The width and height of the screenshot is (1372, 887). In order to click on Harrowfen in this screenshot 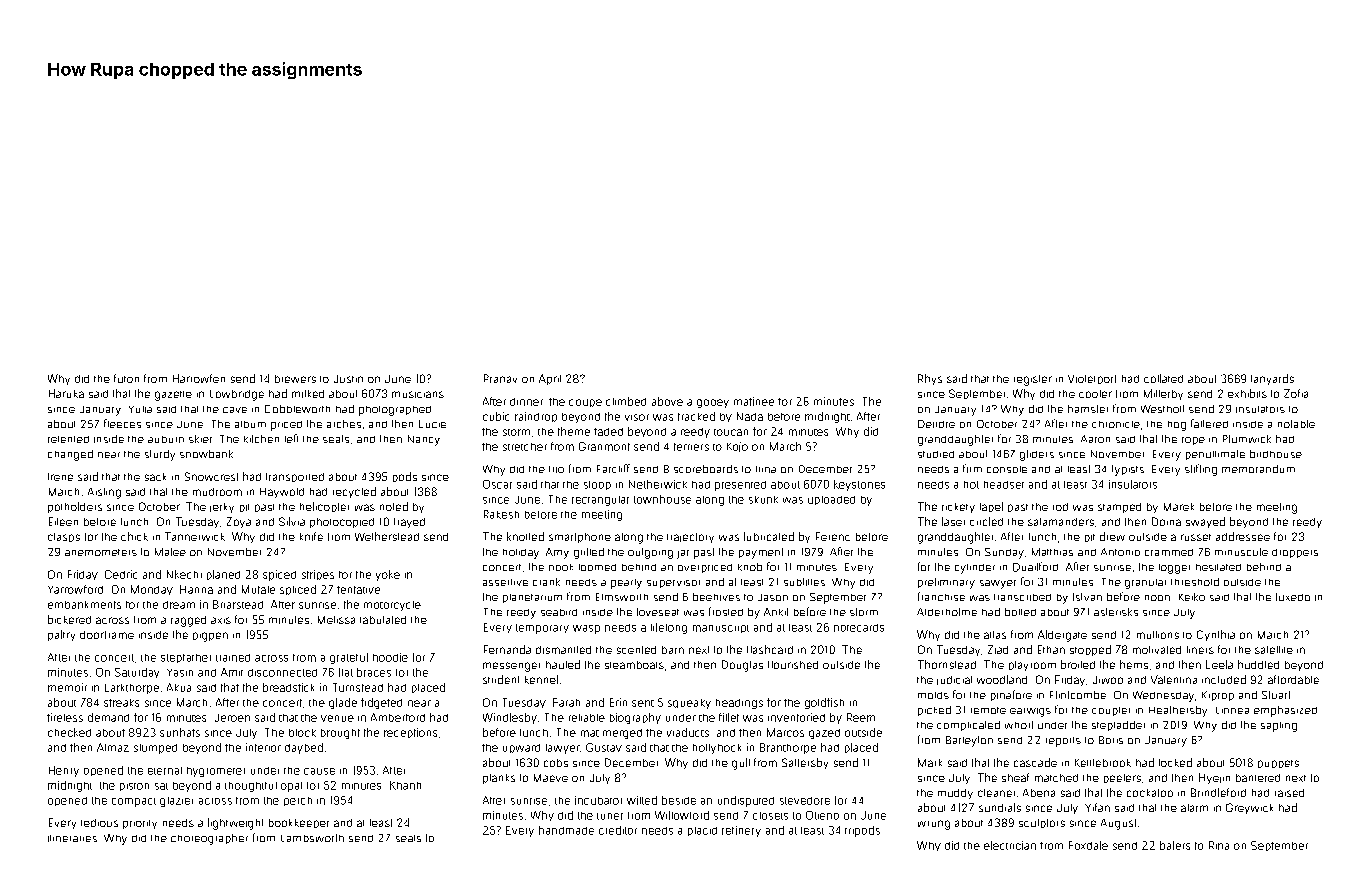, I will do `click(199, 378)`.
